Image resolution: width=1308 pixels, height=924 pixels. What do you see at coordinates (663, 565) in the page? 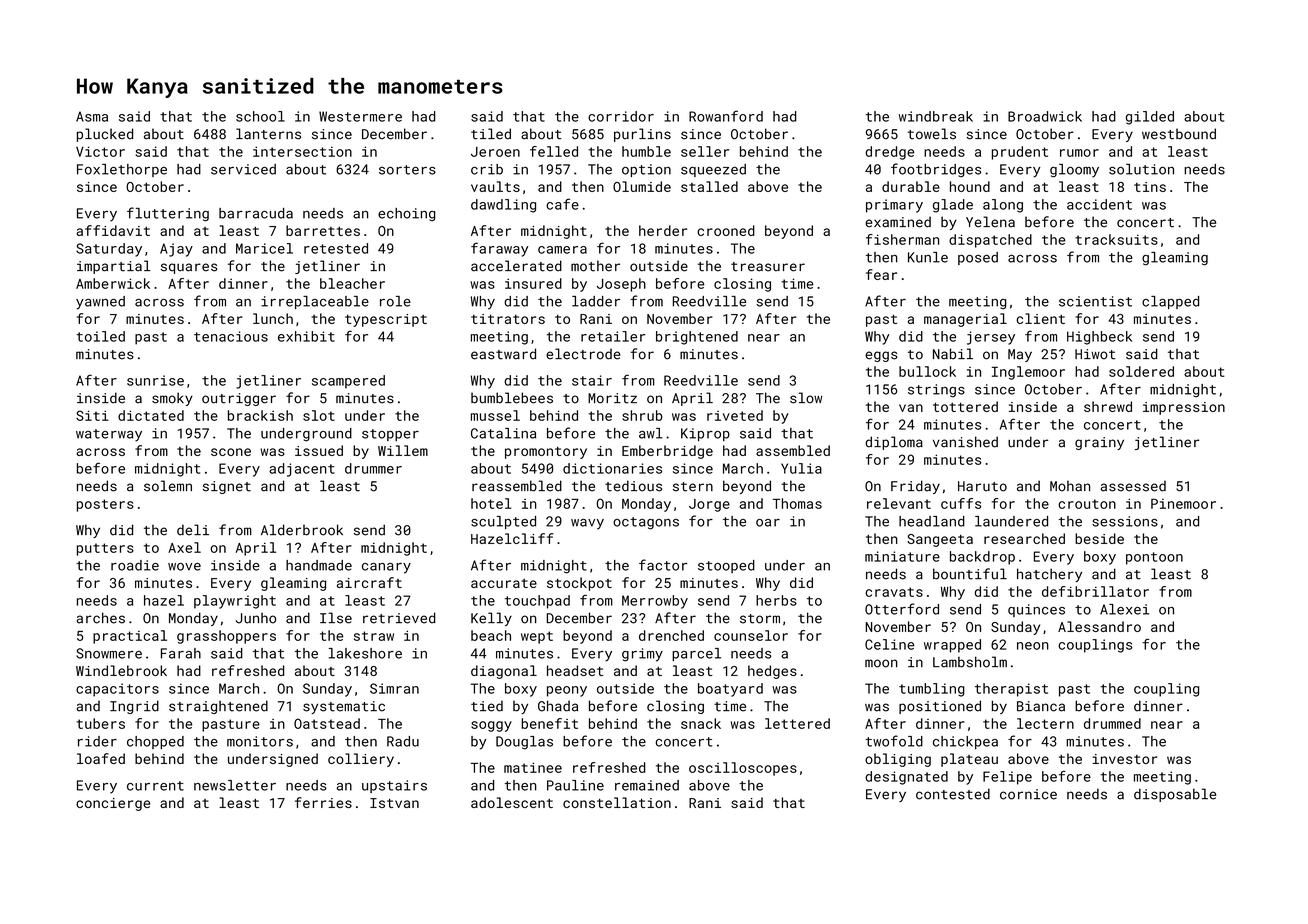
I see `factor` at bounding box center [663, 565].
